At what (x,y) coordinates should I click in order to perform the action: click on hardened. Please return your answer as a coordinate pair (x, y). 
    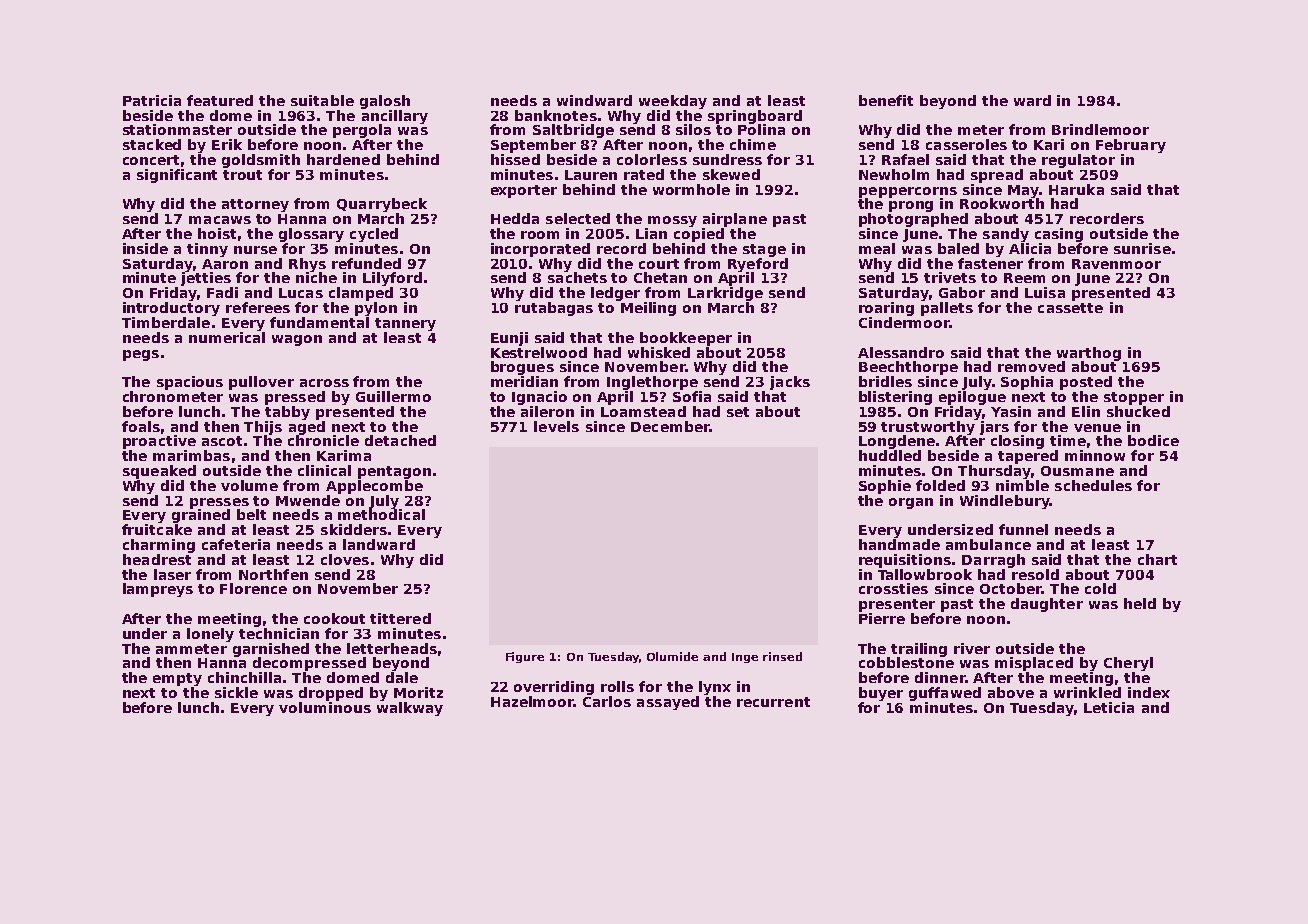
    Looking at the image, I should click on (343, 159).
